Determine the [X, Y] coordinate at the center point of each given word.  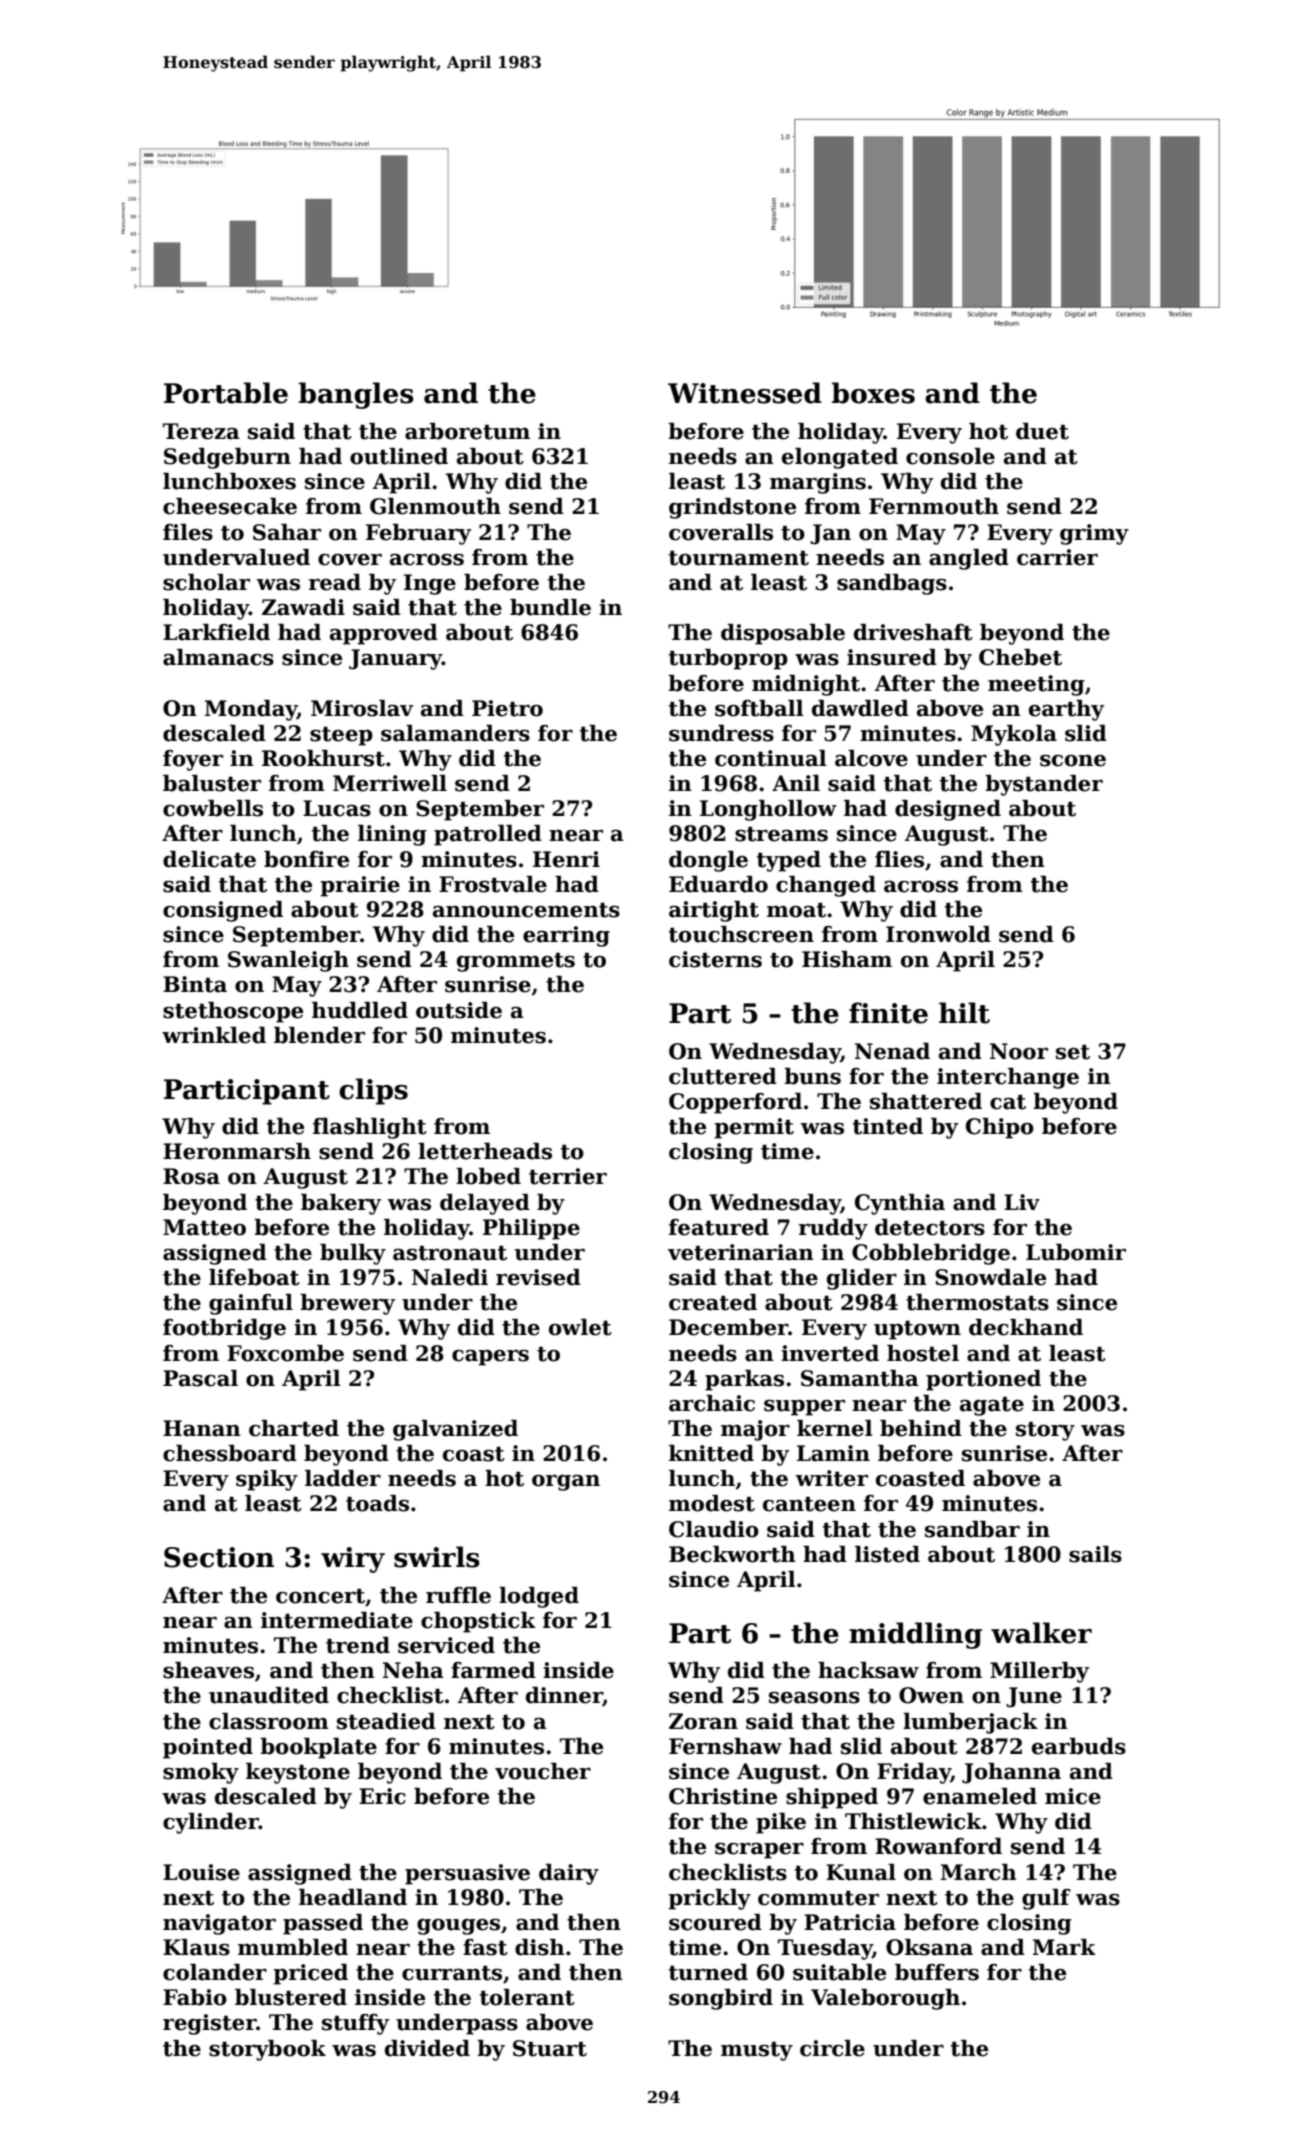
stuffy [355, 2024]
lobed [488, 1176]
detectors [930, 1227]
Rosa [191, 1176]
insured [892, 657]
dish [540, 1947]
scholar [206, 582]
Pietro [507, 708]
